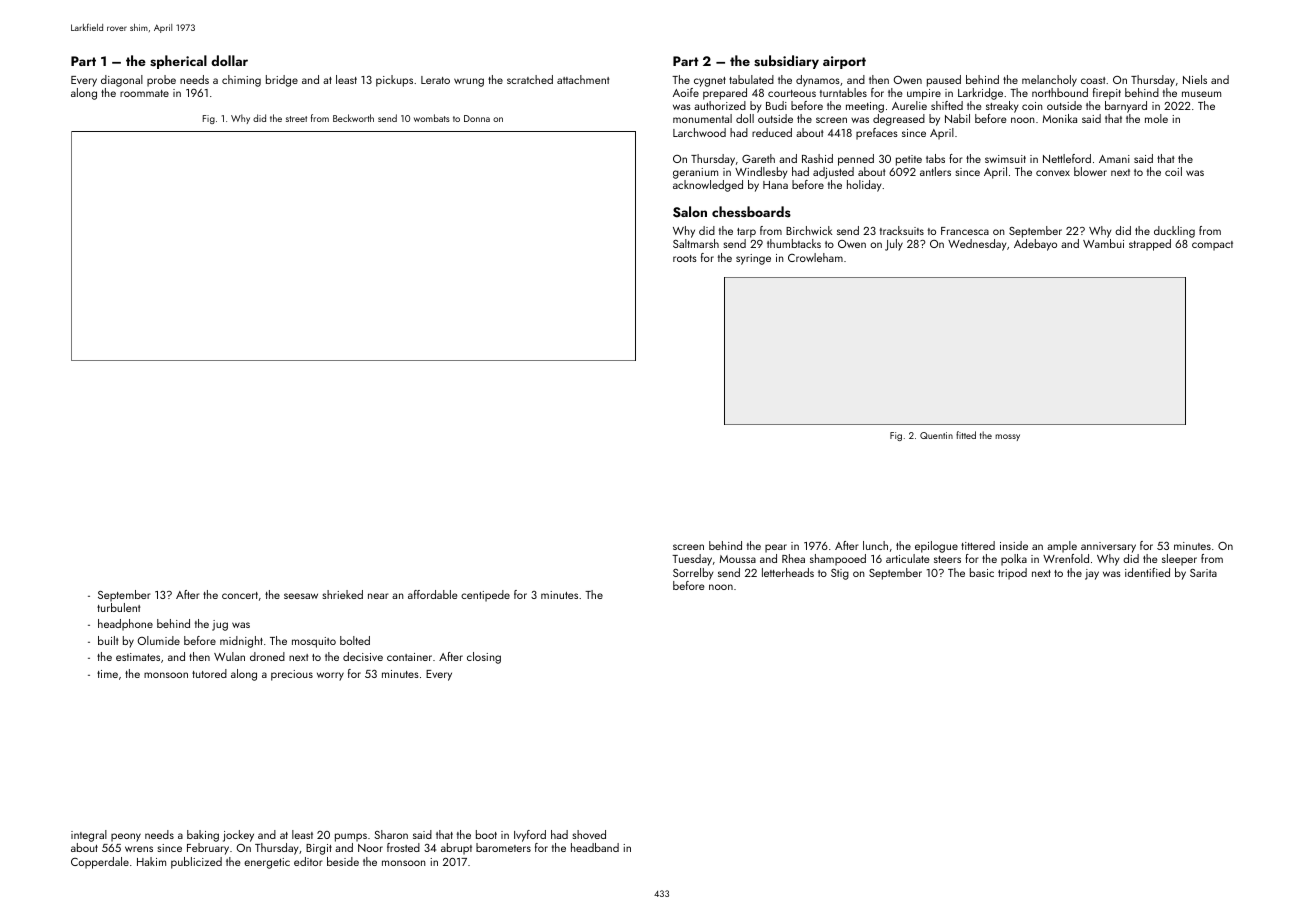 Image resolution: width=1308 pixels, height=924 pixels. I want to click on strapped, so click(1150, 245).
